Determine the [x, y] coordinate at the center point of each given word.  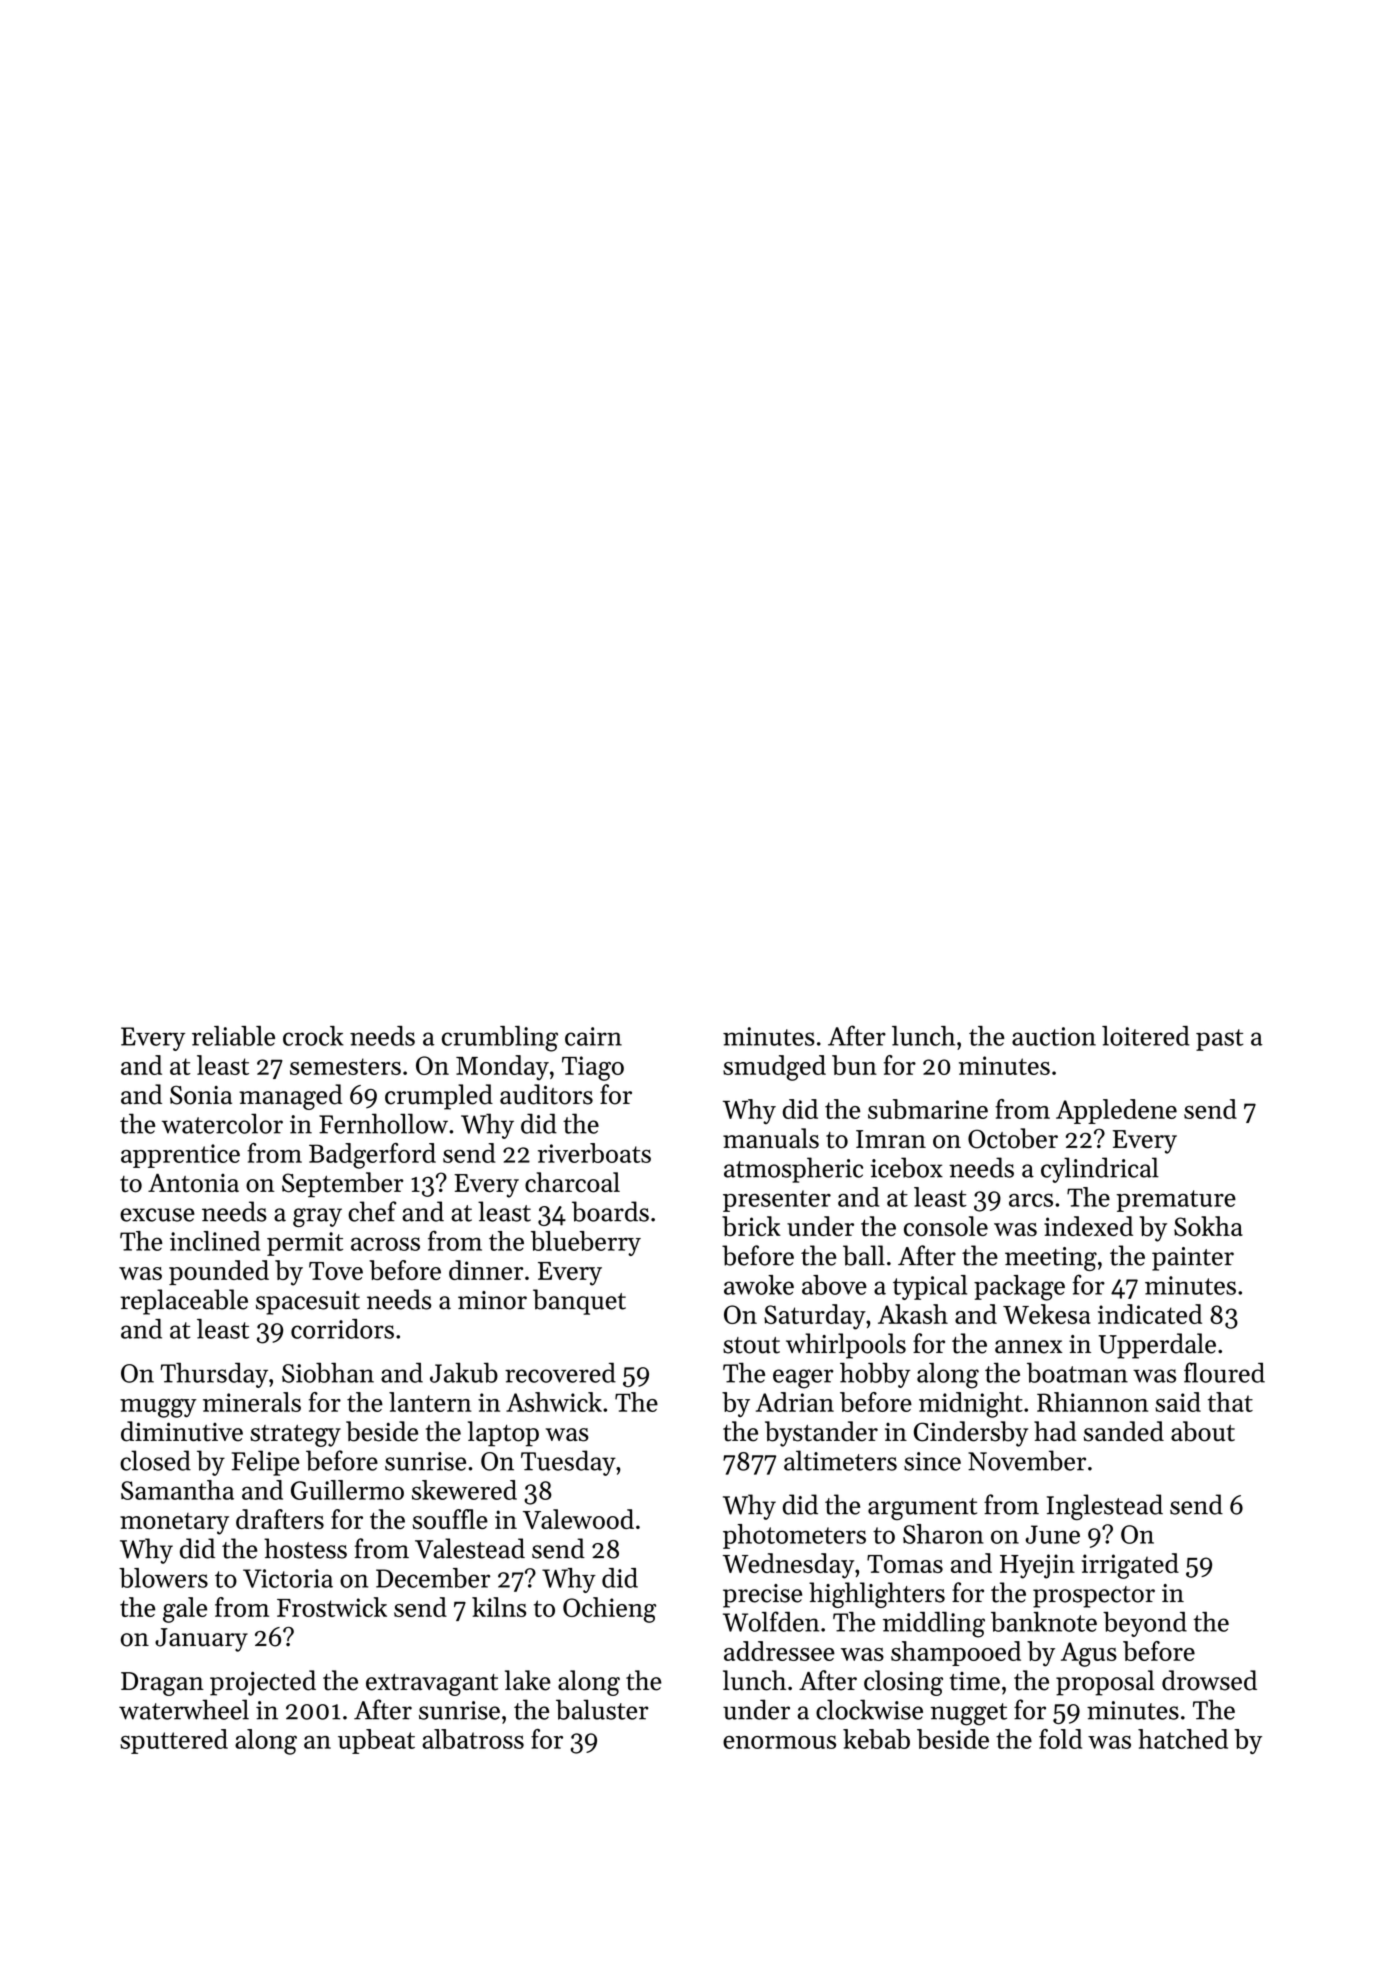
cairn [593, 1036]
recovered [560, 1372]
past [1219, 1040]
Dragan [162, 1684]
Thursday [214, 1375]
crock [313, 1036]
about [1203, 1431]
